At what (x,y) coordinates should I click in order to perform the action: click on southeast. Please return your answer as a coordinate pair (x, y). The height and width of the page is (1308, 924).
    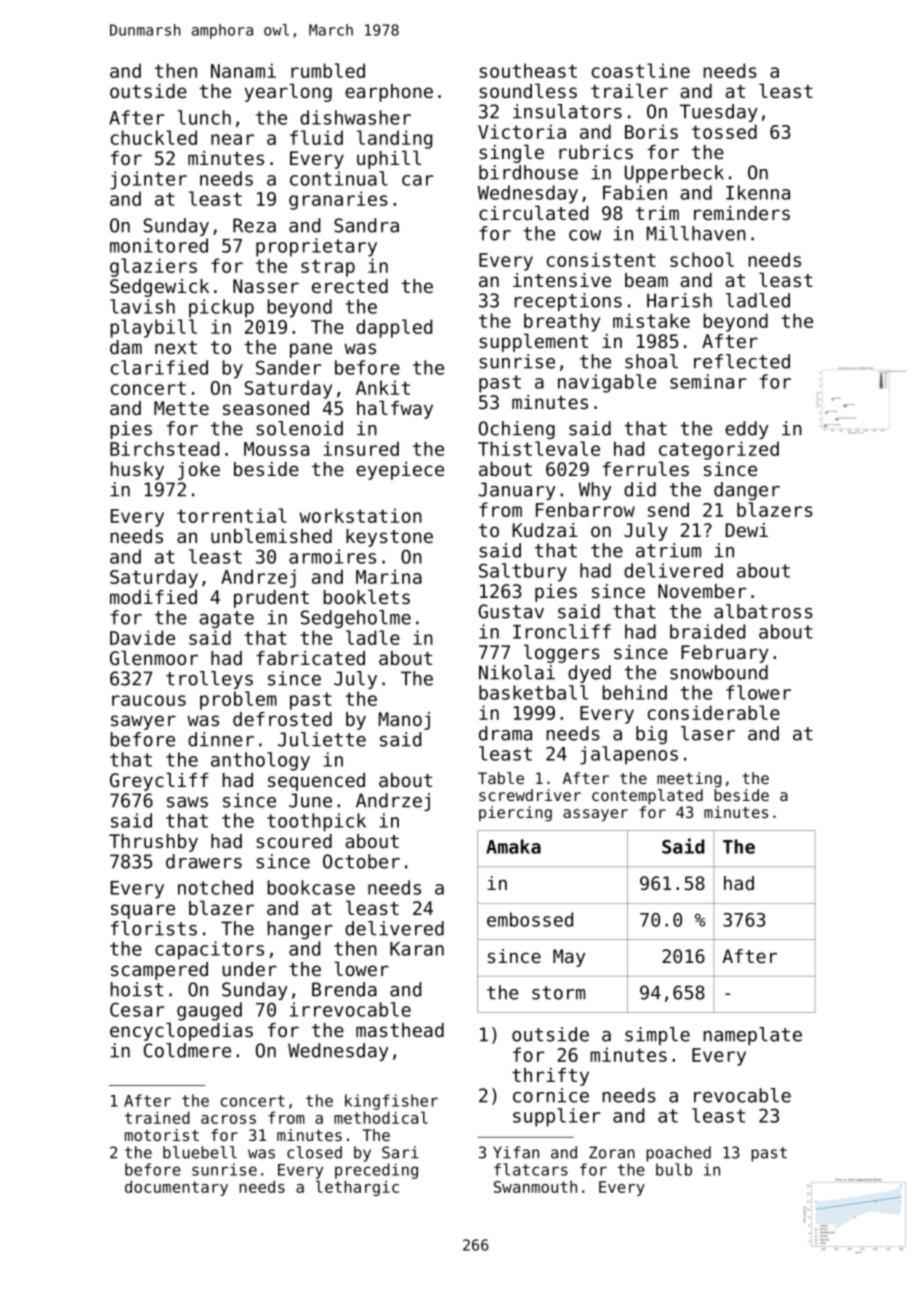
    Looking at the image, I should click on (528, 70).
